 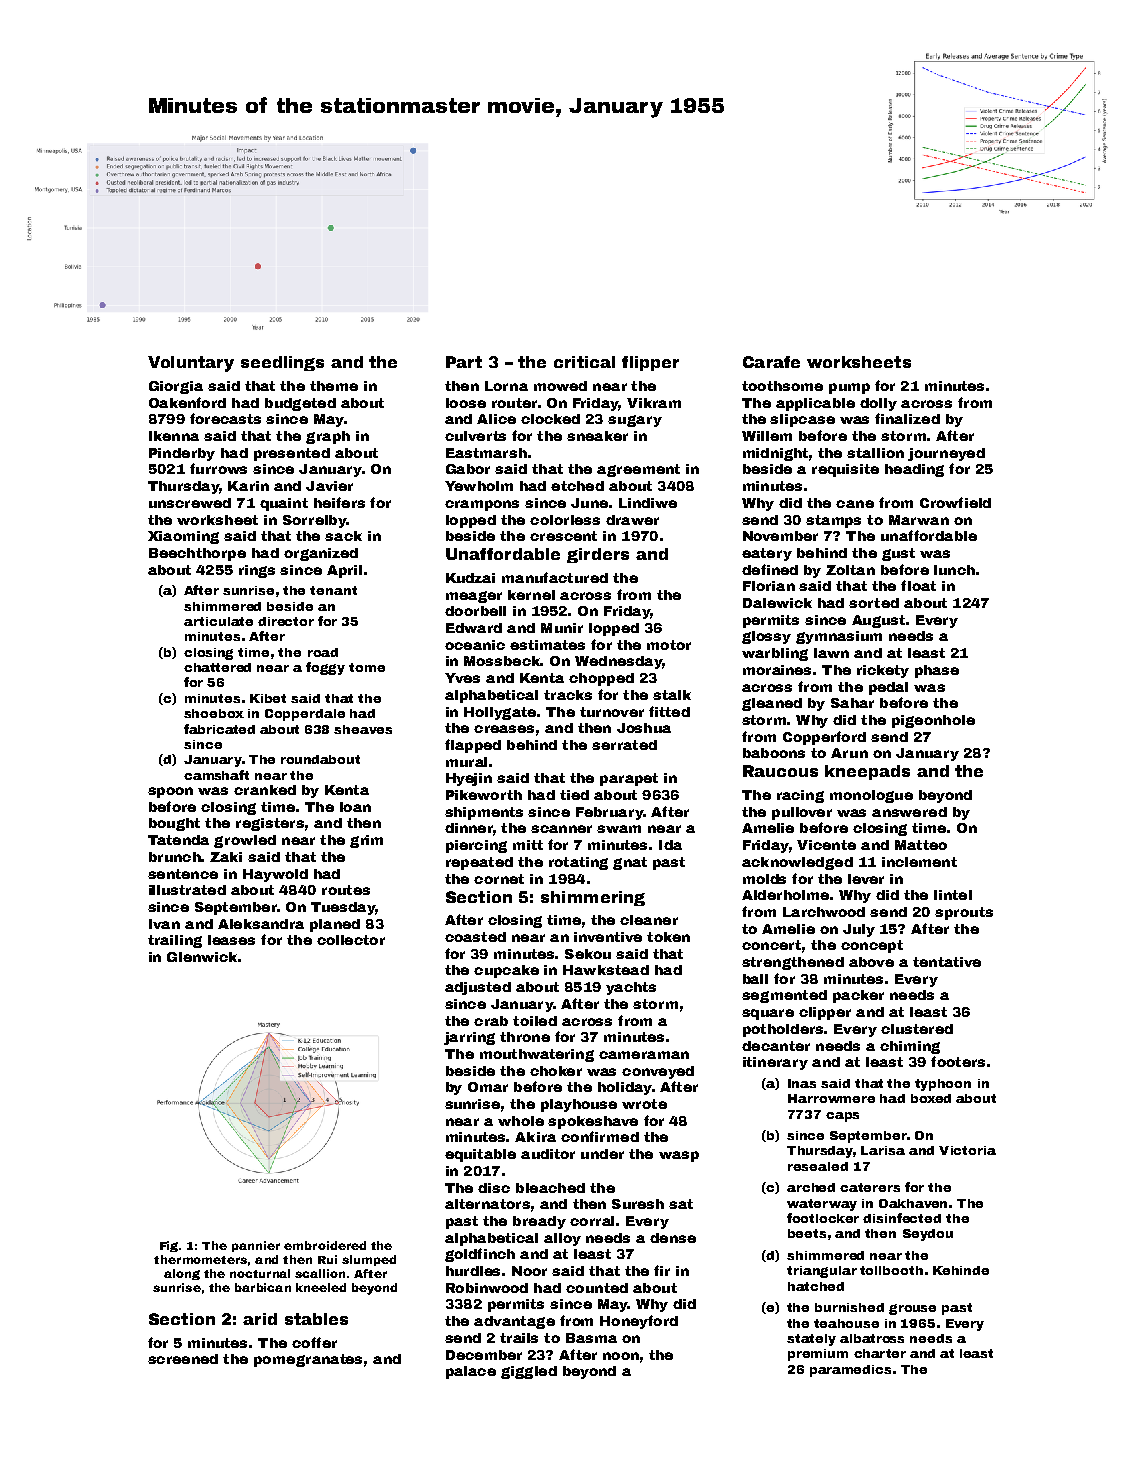 What do you see at coordinates (943, 1085) in the document?
I see `typhoon` at bounding box center [943, 1085].
